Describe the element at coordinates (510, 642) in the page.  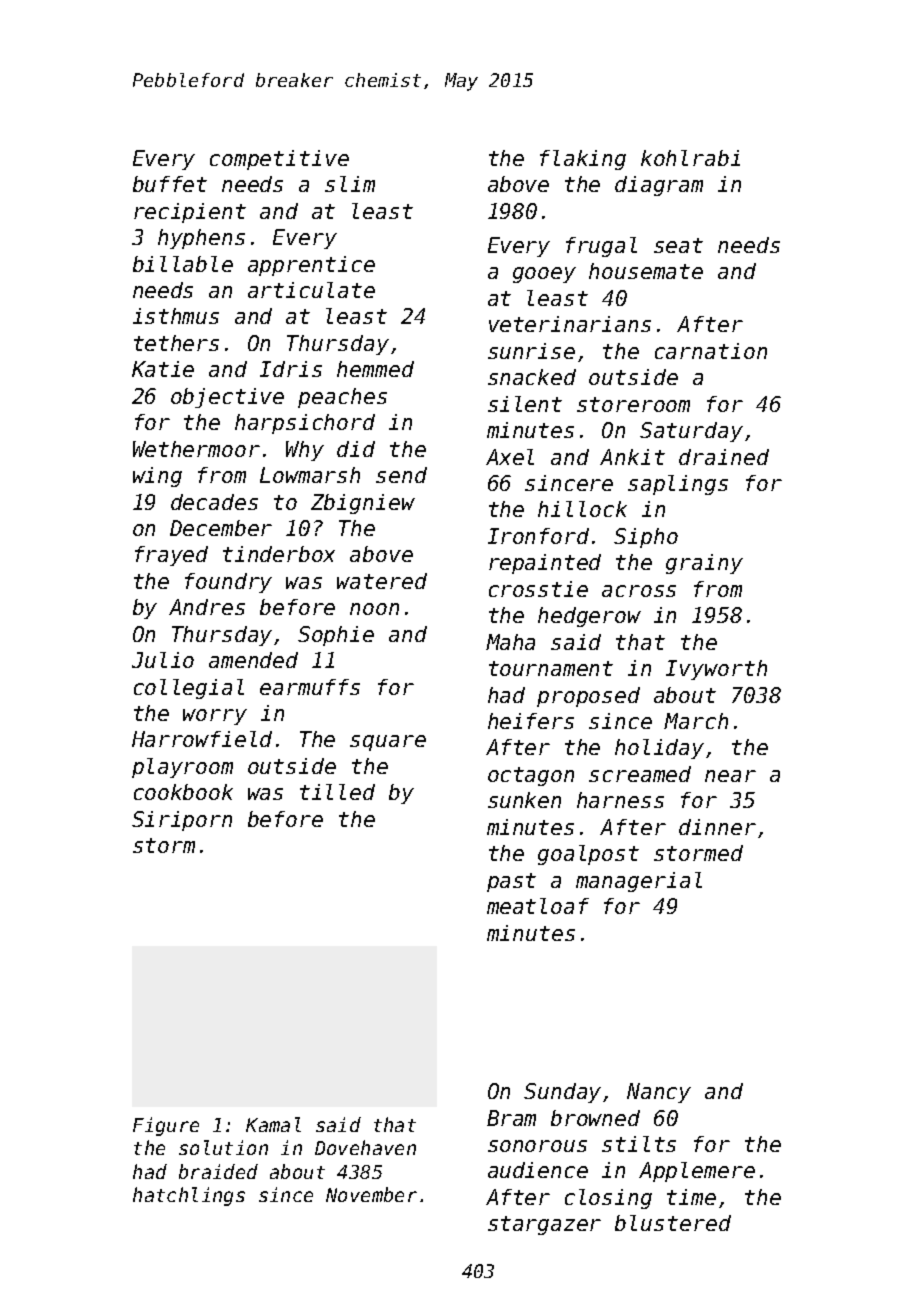
I see `Maha` at that location.
